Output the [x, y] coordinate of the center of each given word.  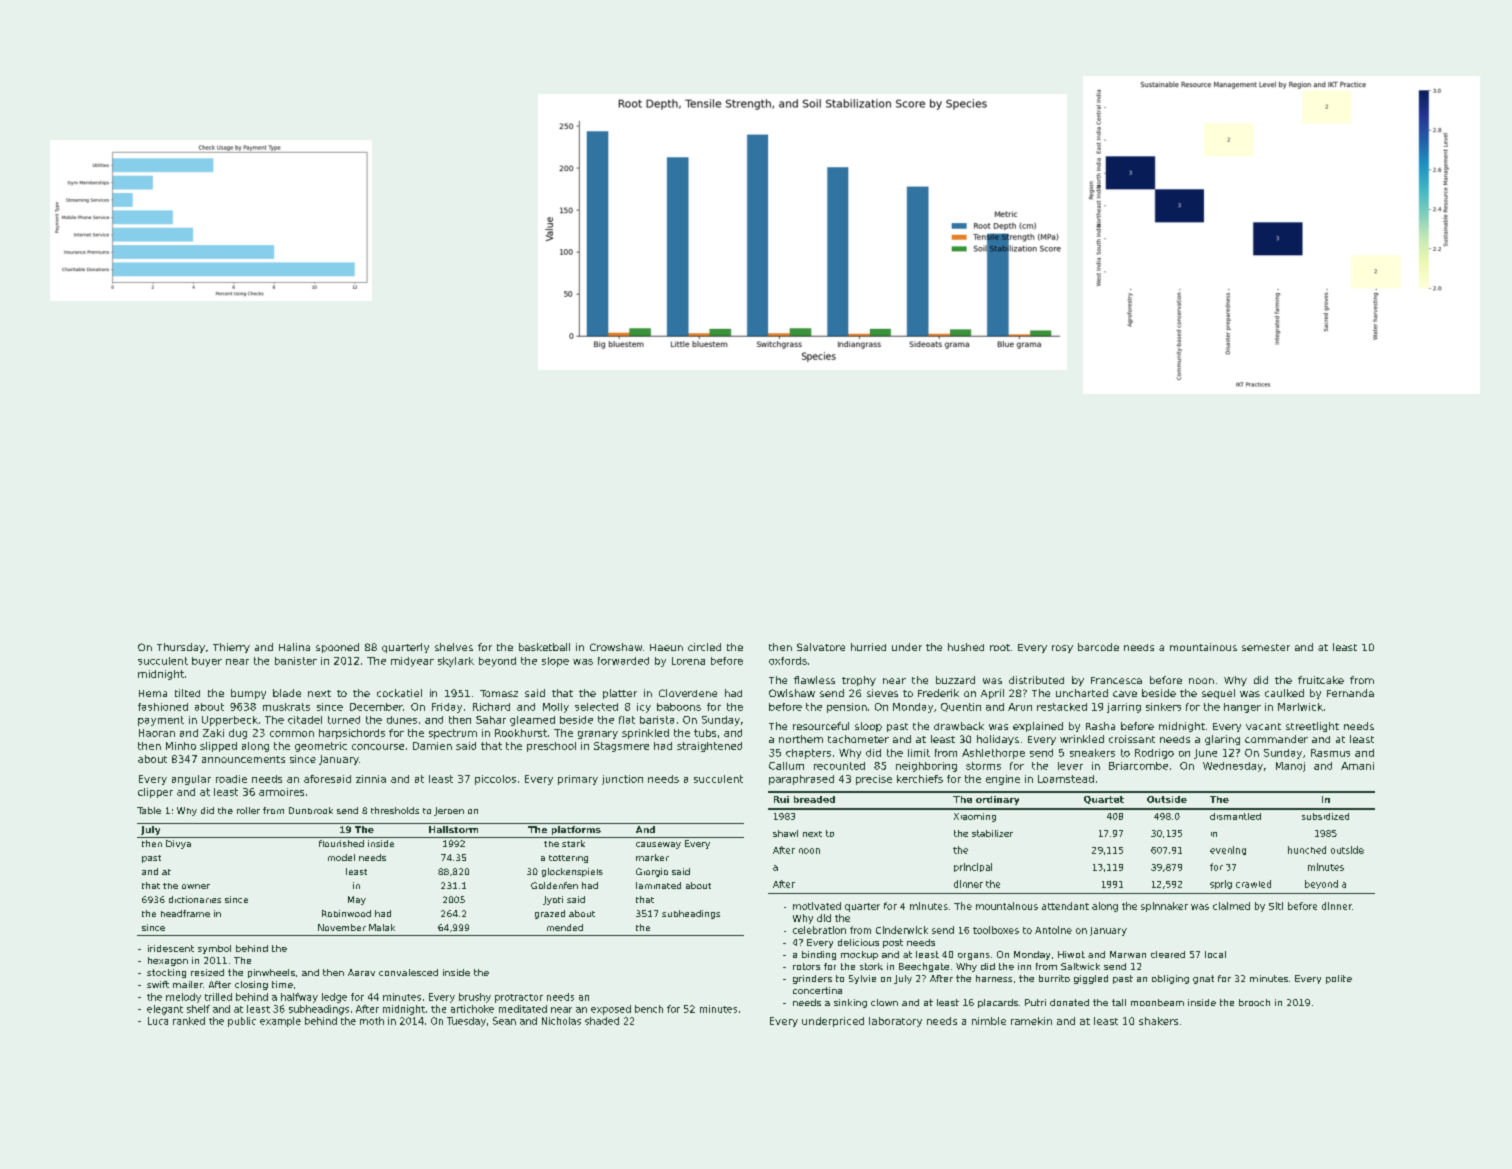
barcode [1098, 647]
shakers [1158, 1021]
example [280, 1022]
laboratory [895, 1022]
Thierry [231, 648]
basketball [544, 647]
